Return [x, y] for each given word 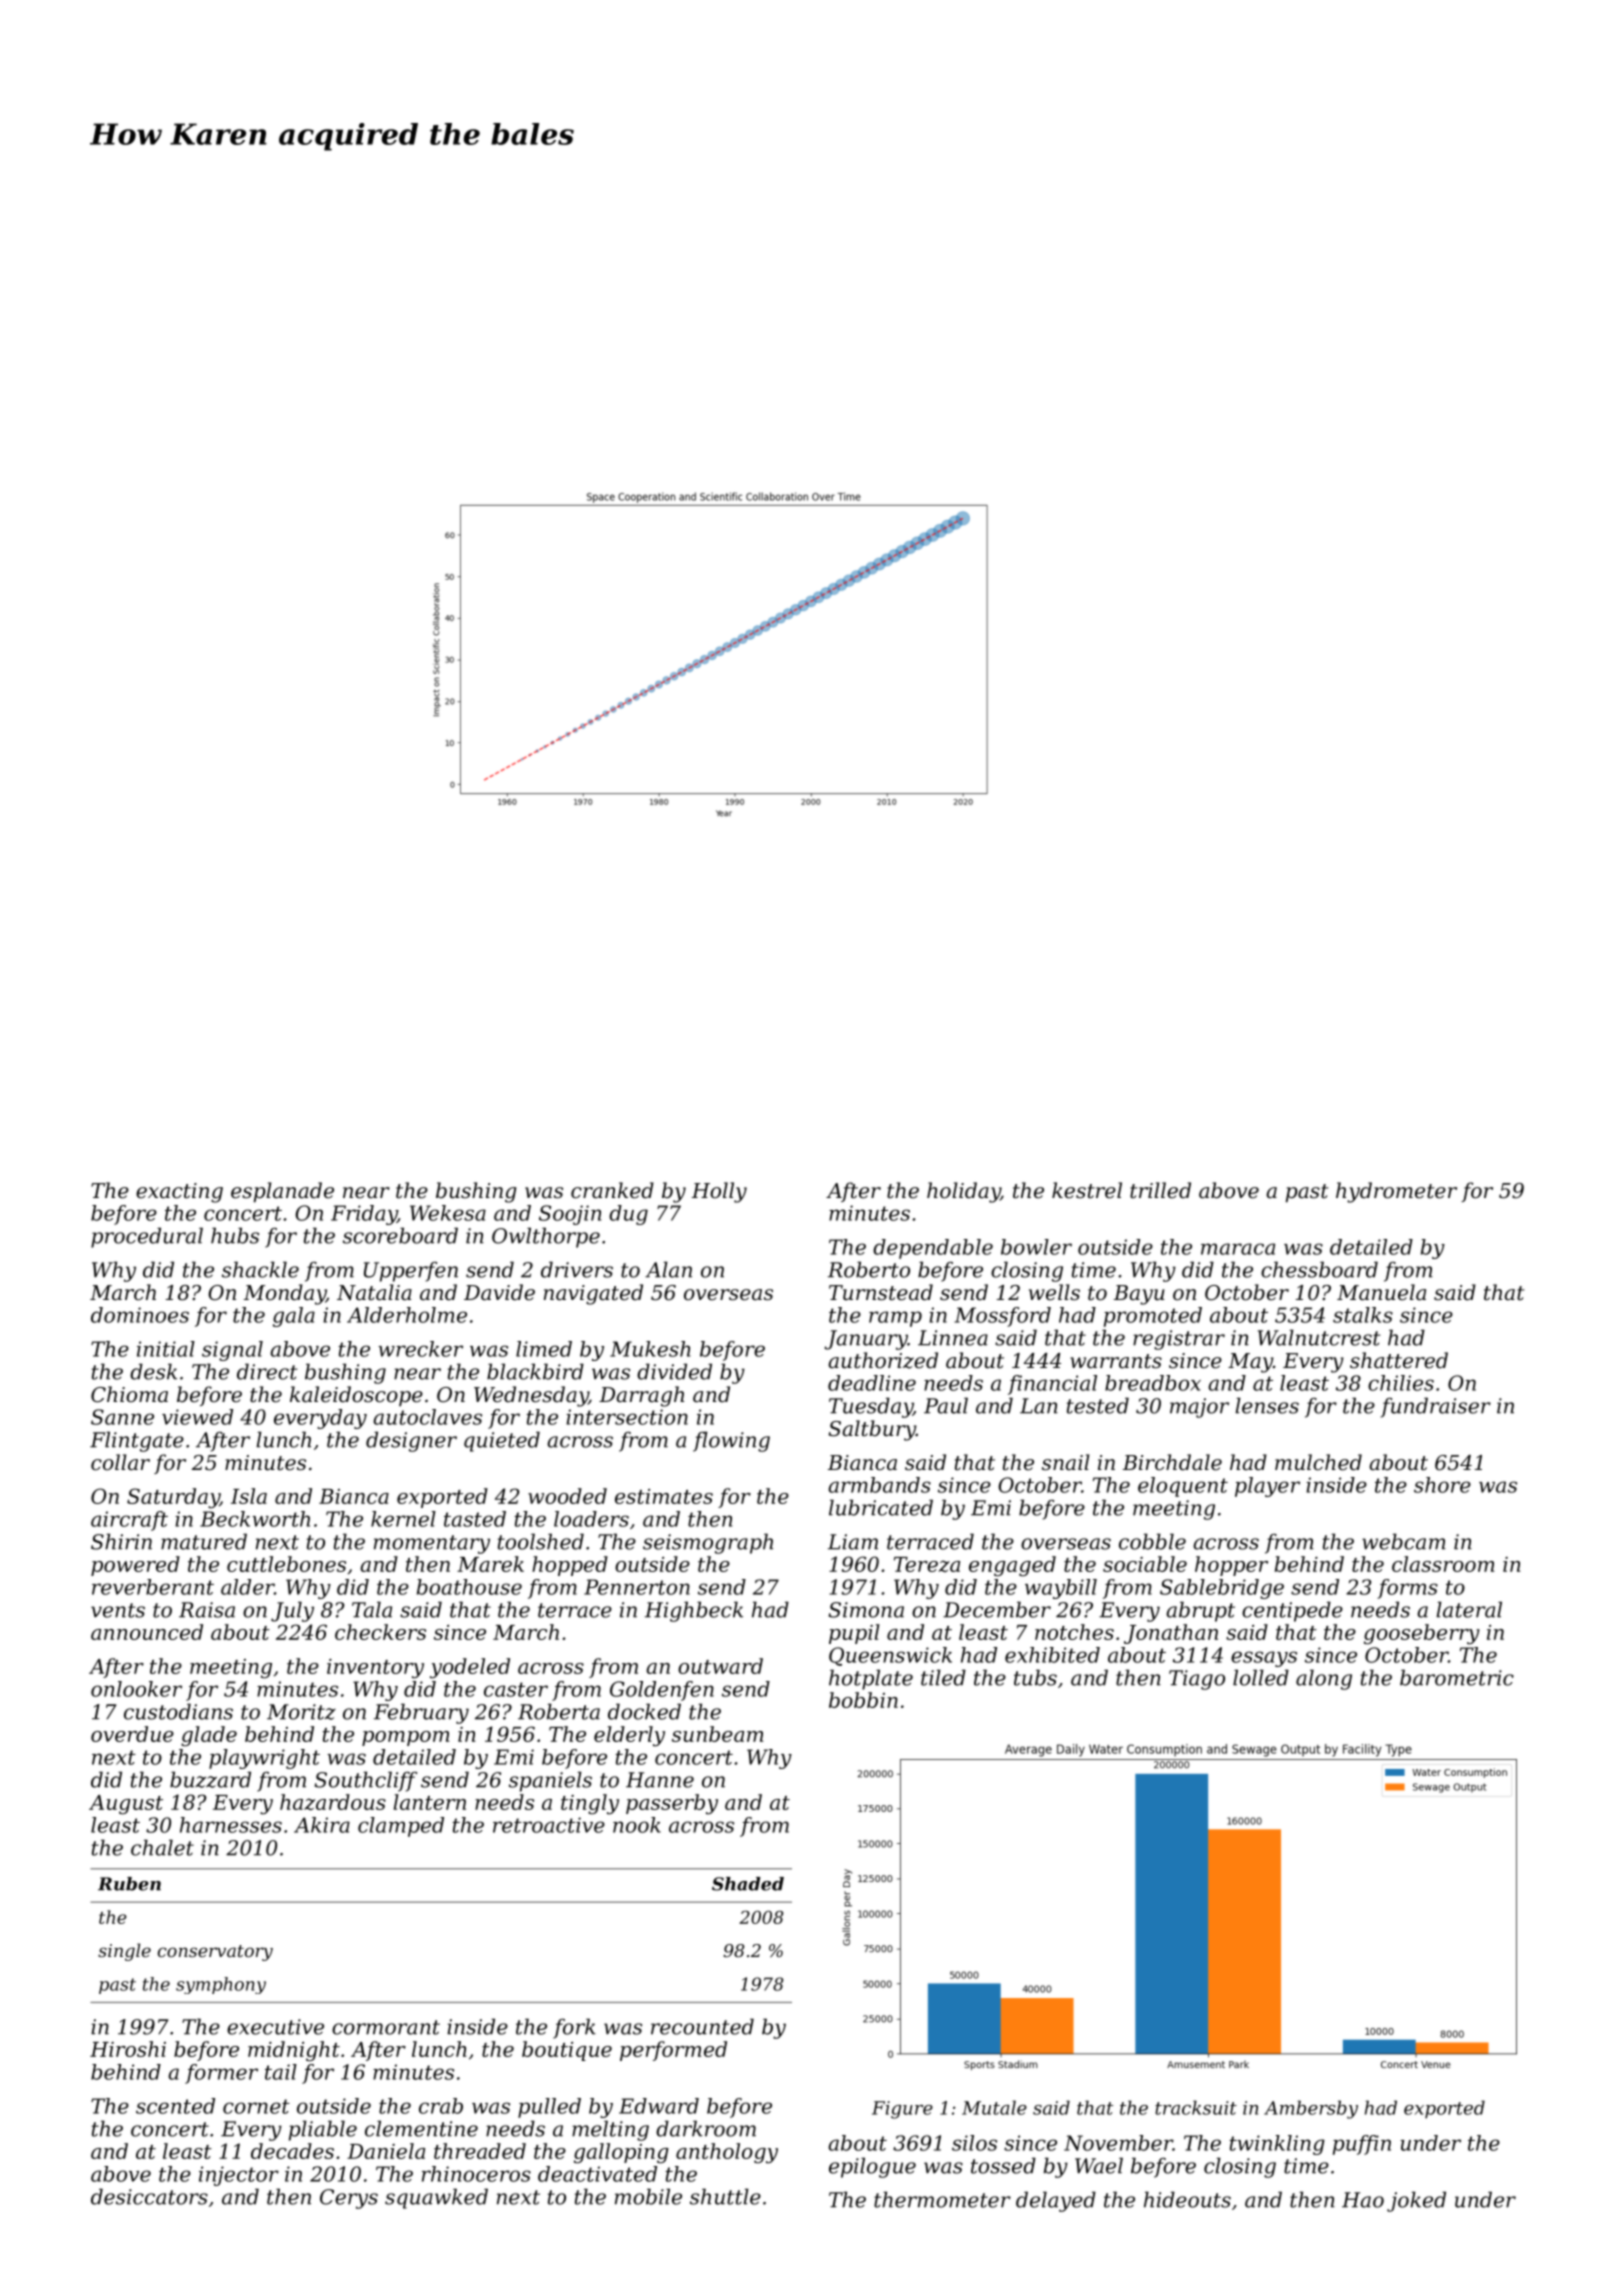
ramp [895, 1319]
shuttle [725, 2196]
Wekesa [448, 1213]
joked [1416, 2201]
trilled [1160, 1190]
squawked [436, 2198]
